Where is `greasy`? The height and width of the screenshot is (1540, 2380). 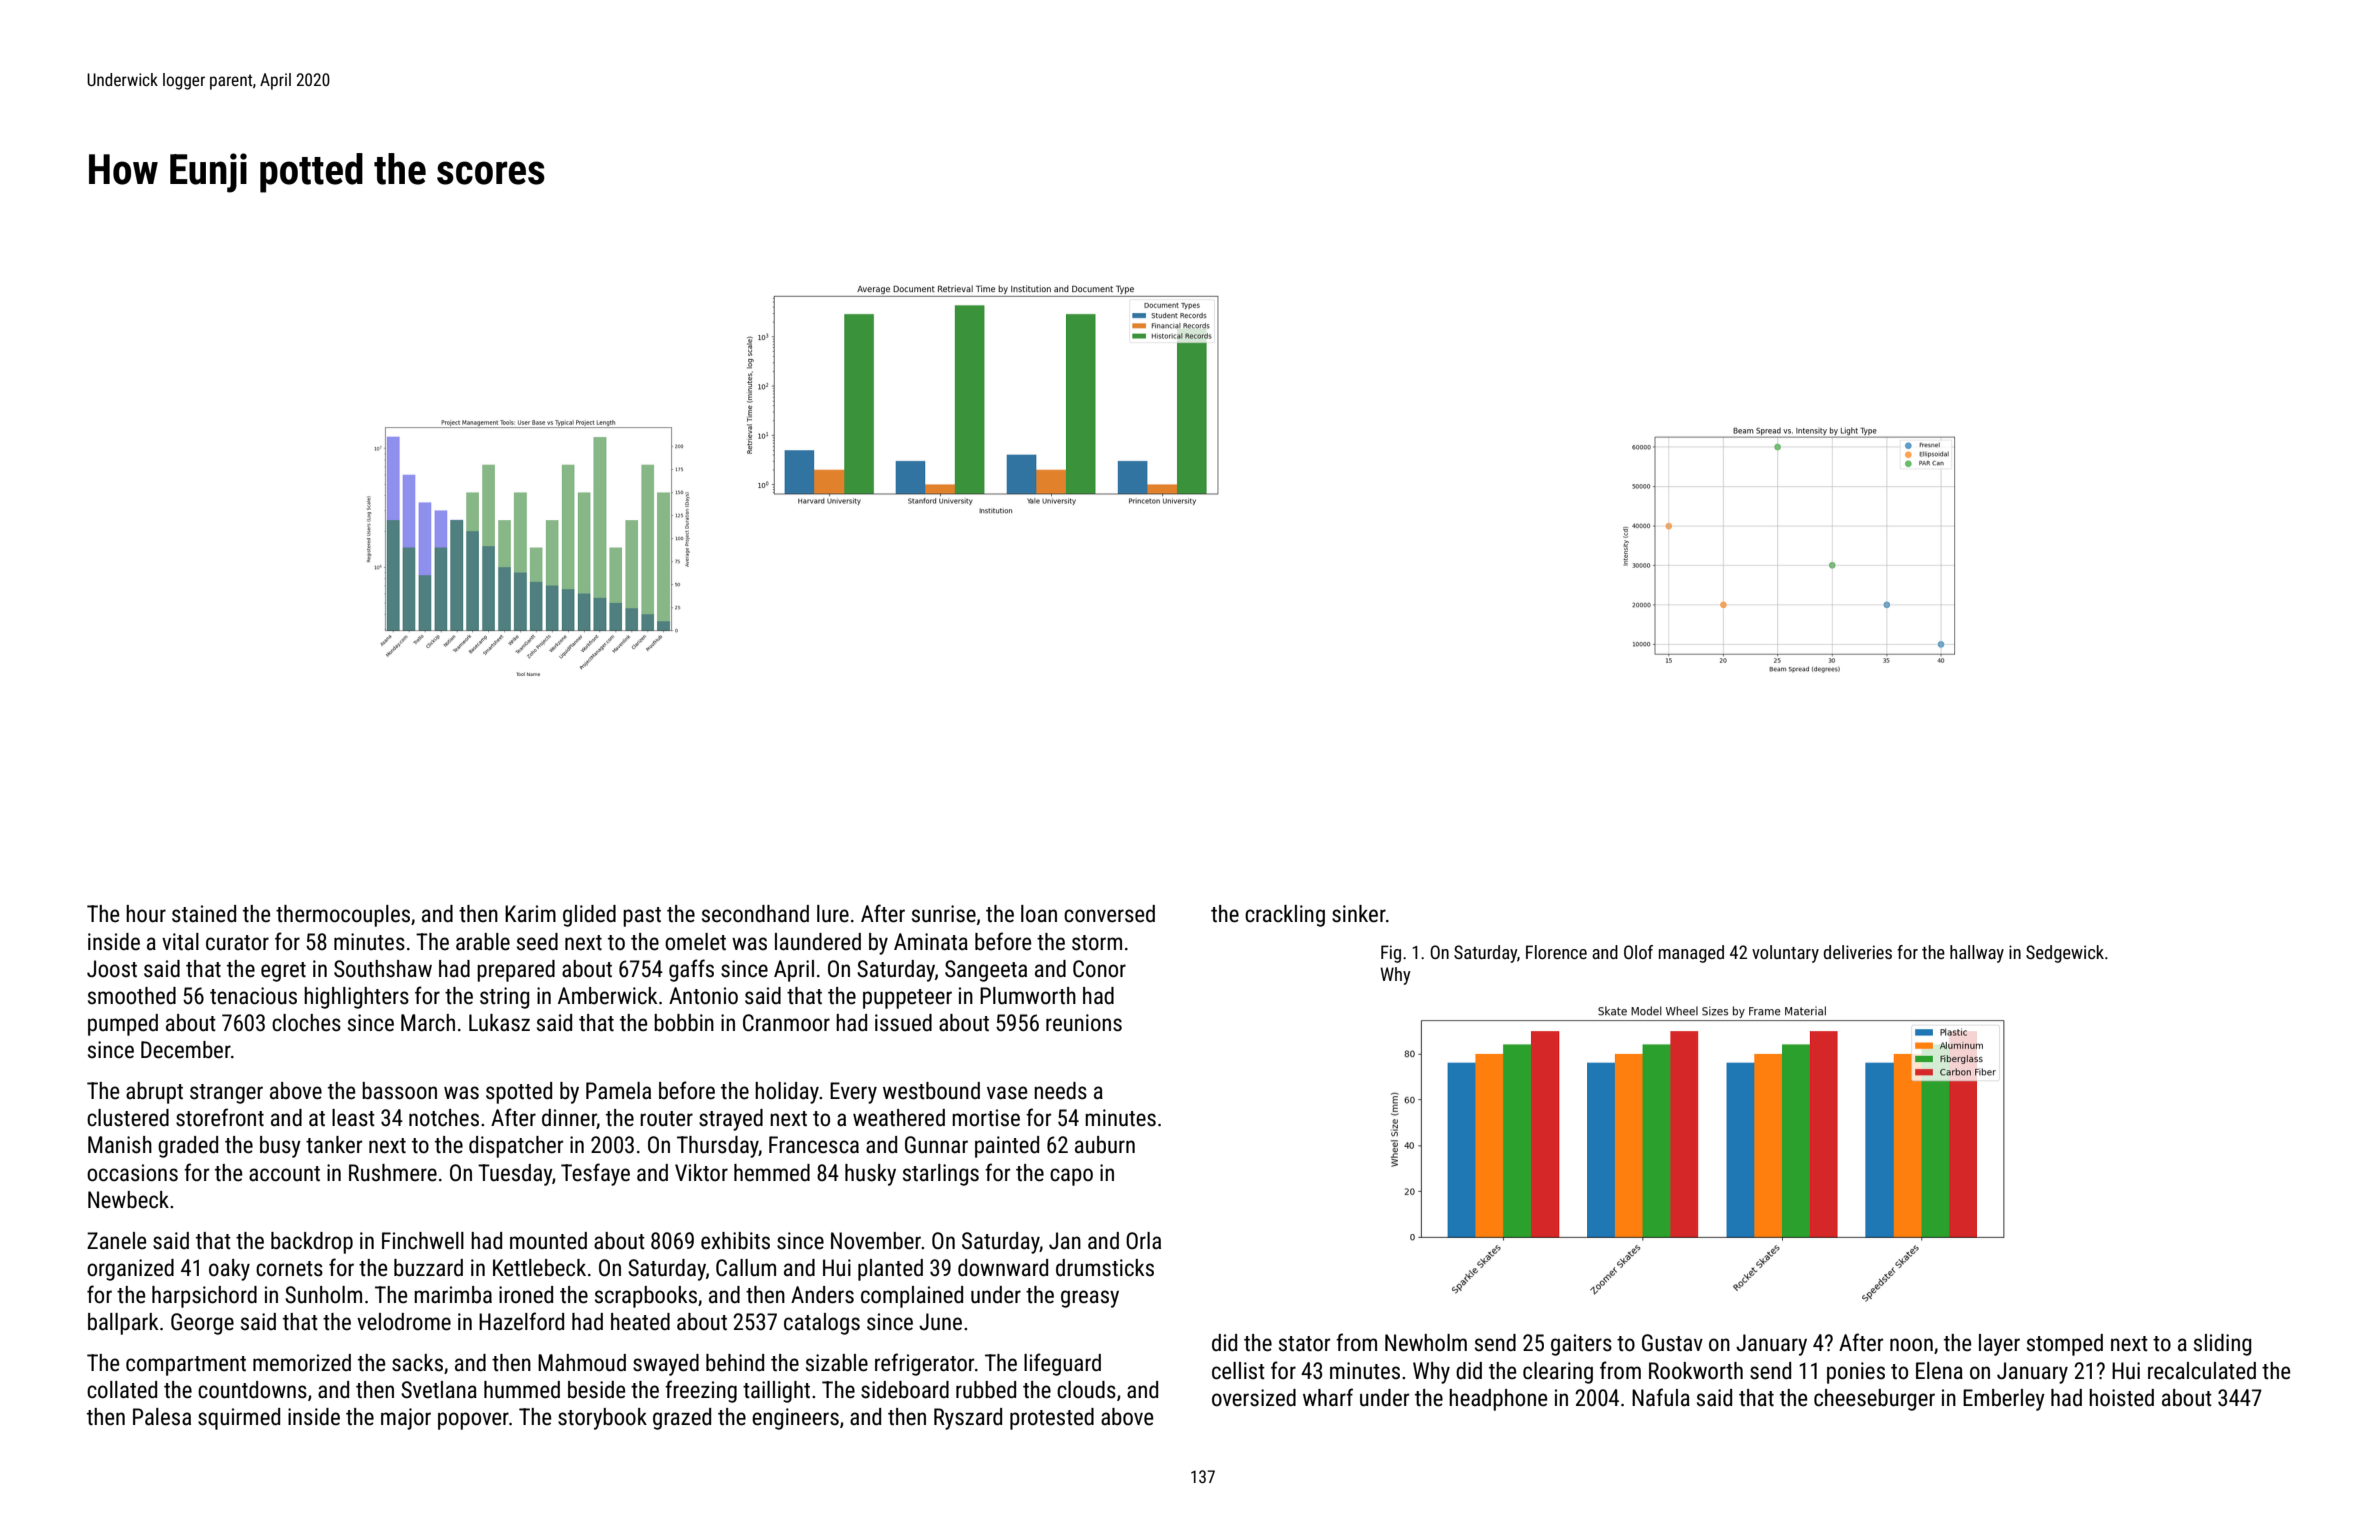
greasy is located at coordinates (1090, 1299).
